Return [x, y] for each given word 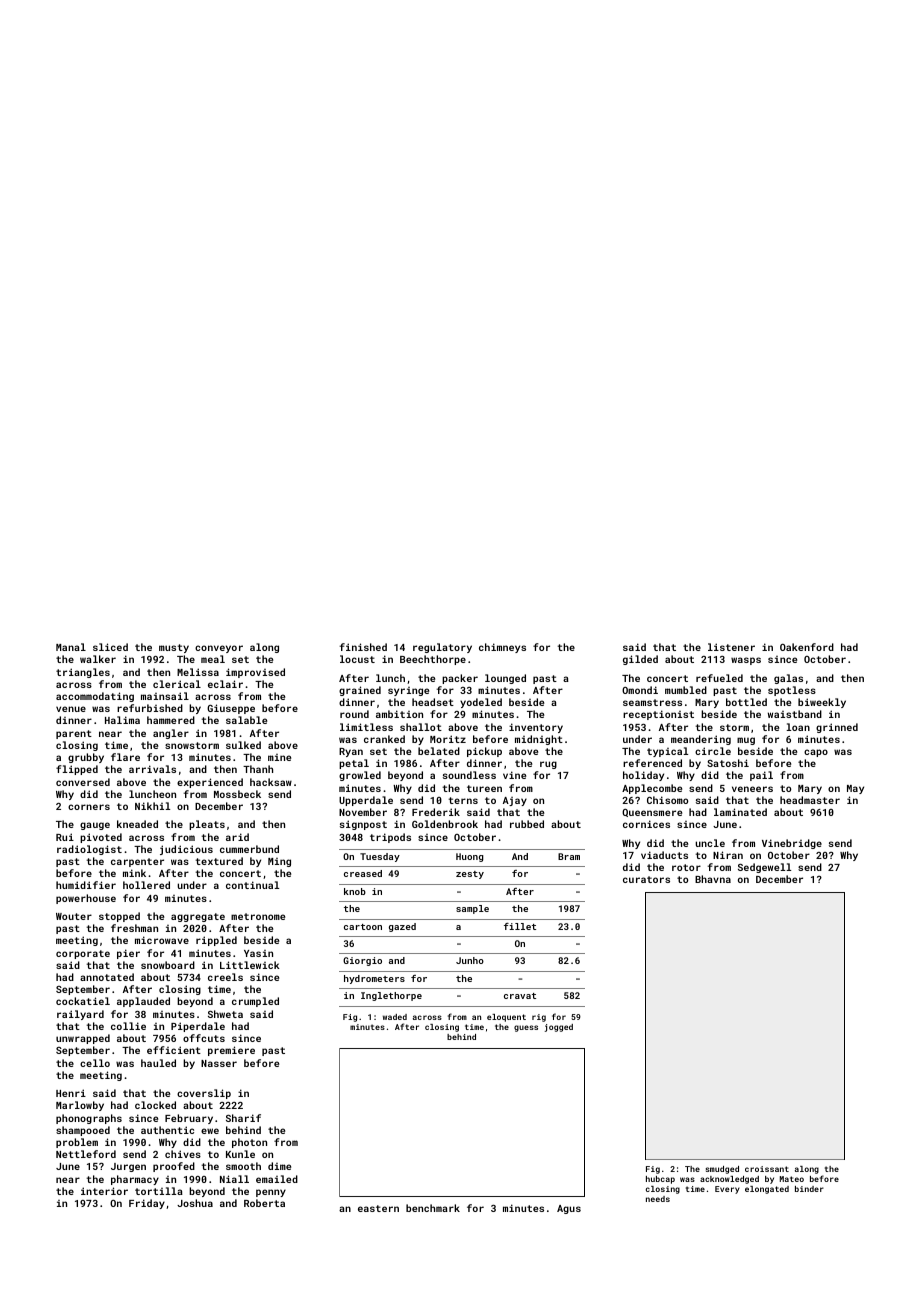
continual [252, 885]
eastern [378, 1208]
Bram [569, 856]
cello [95, 1063]
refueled [719, 678]
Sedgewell [764, 868]
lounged [505, 679]
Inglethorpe [391, 996]
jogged [559, 1028]
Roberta [264, 1203]
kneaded [137, 824]
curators [646, 879]
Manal [71, 647]
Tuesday [380, 857]
